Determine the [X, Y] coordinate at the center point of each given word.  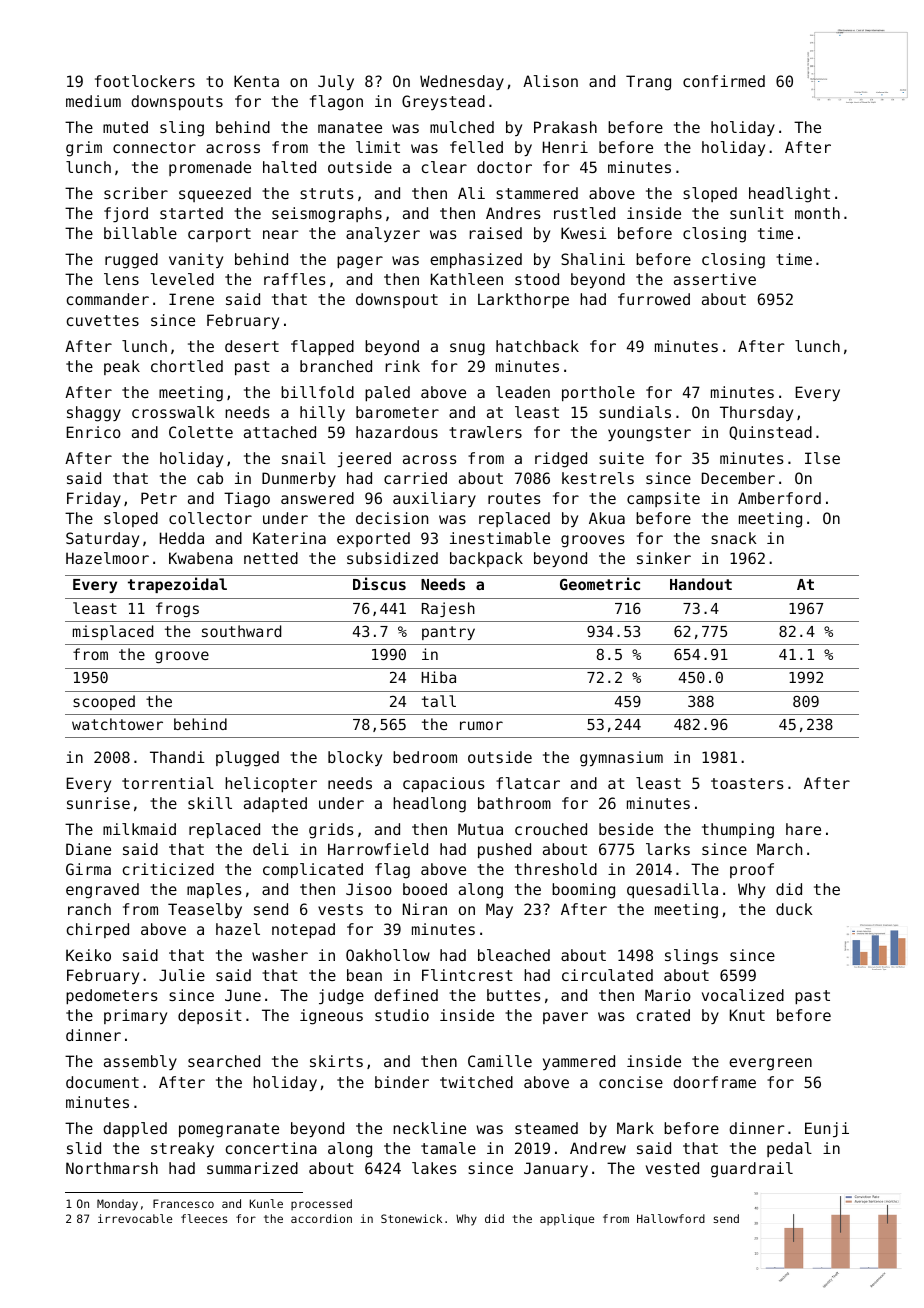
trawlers [485, 432]
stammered [537, 193]
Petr [159, 498]
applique [567, 1220]
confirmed [724, 81]
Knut [747, 1015]
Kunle [266, 1203]
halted [289, 167]
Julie [182, 975]
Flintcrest [467, 975]
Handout [701, 584]
